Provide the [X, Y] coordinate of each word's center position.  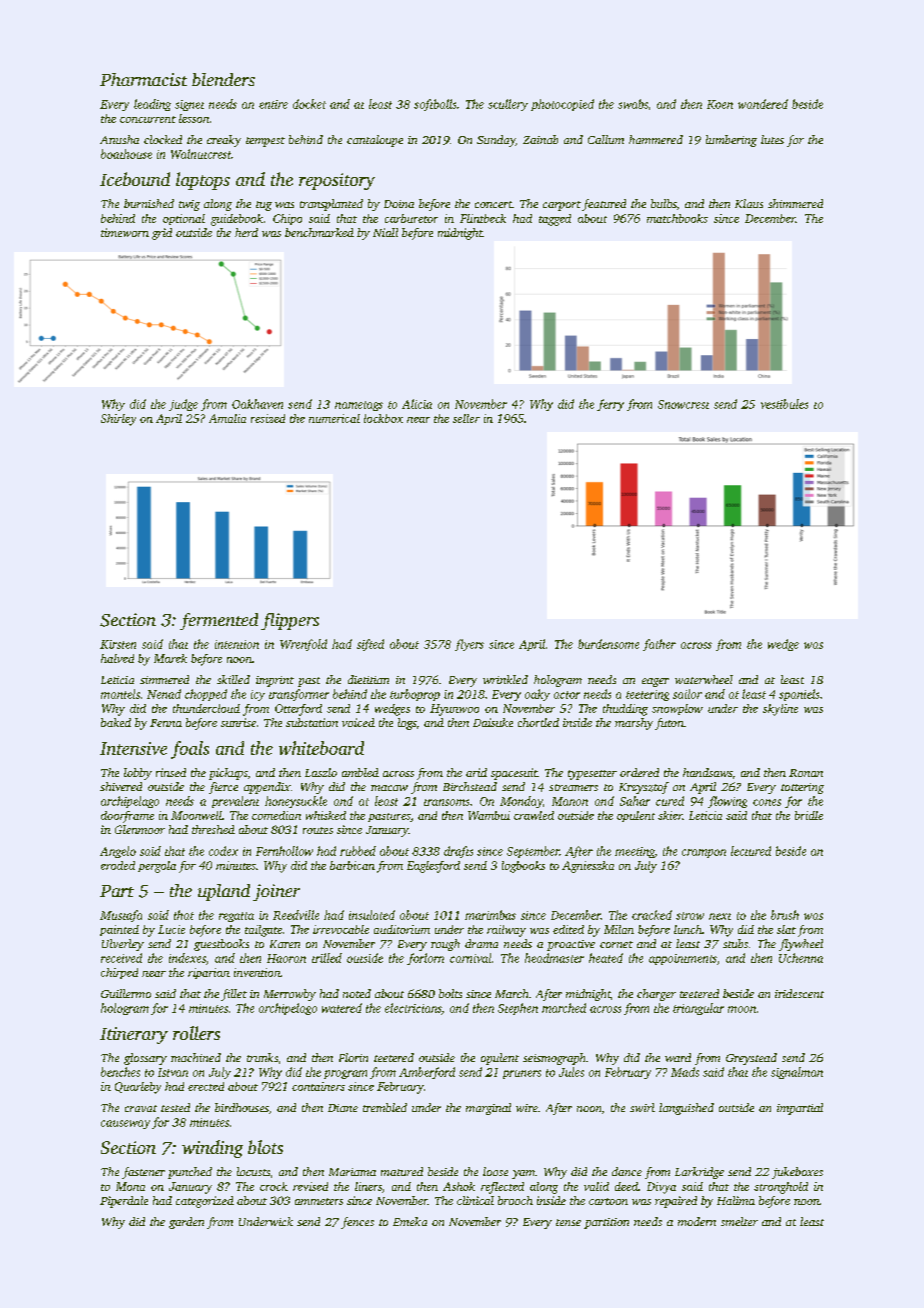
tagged [555, 220]
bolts [450, 993]
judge [183, 405]
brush [785, 915]
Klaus [749, 203]
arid [476, 772]
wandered [763, 104]
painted [119, 930]
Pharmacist [143, 79]
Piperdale [124, 1202]
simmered [164, 679]
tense [568, 1222]
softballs [435, 105]
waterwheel [704, 679]
